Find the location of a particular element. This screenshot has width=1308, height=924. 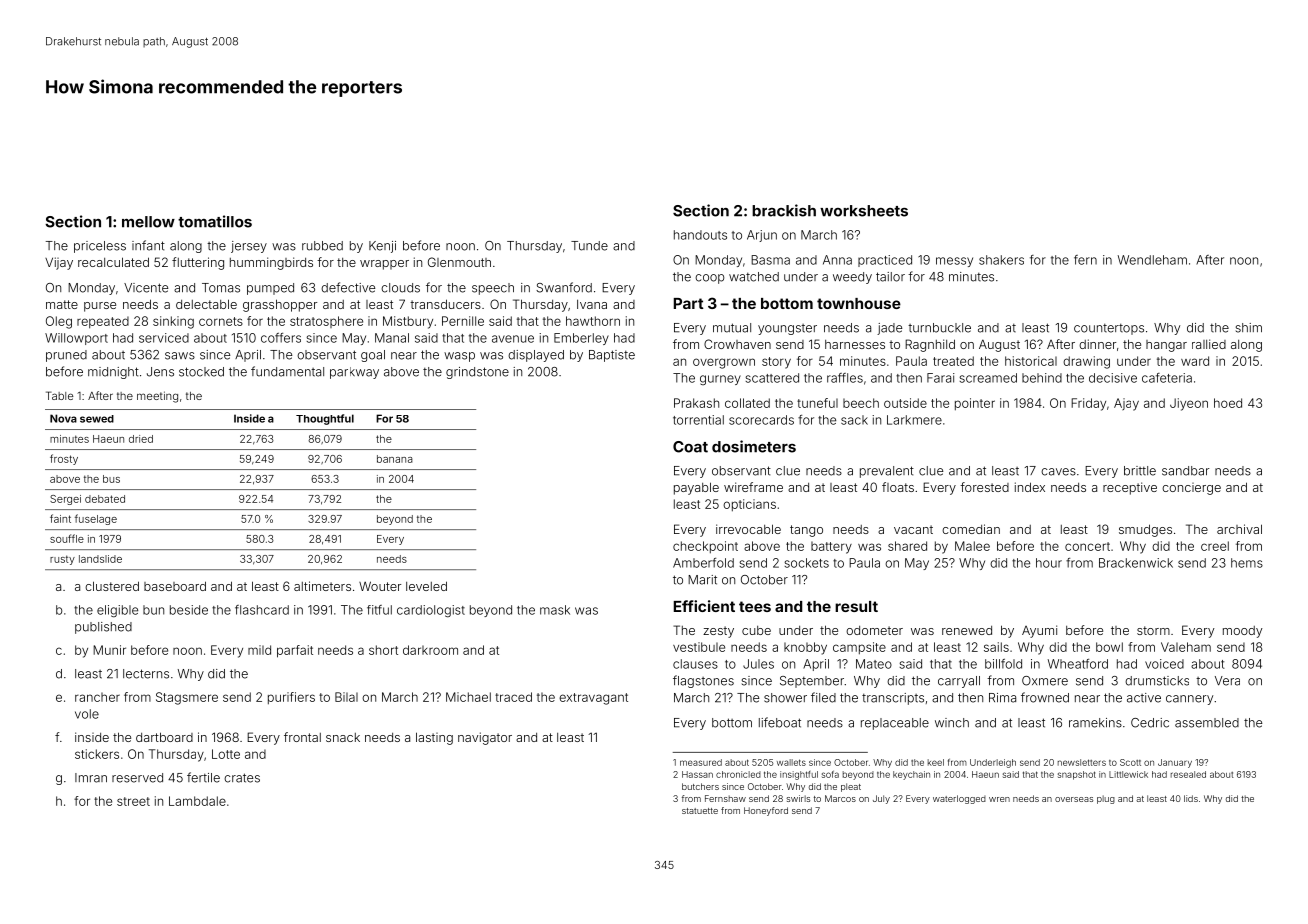

handouts is located at coordinates (700, 235).
